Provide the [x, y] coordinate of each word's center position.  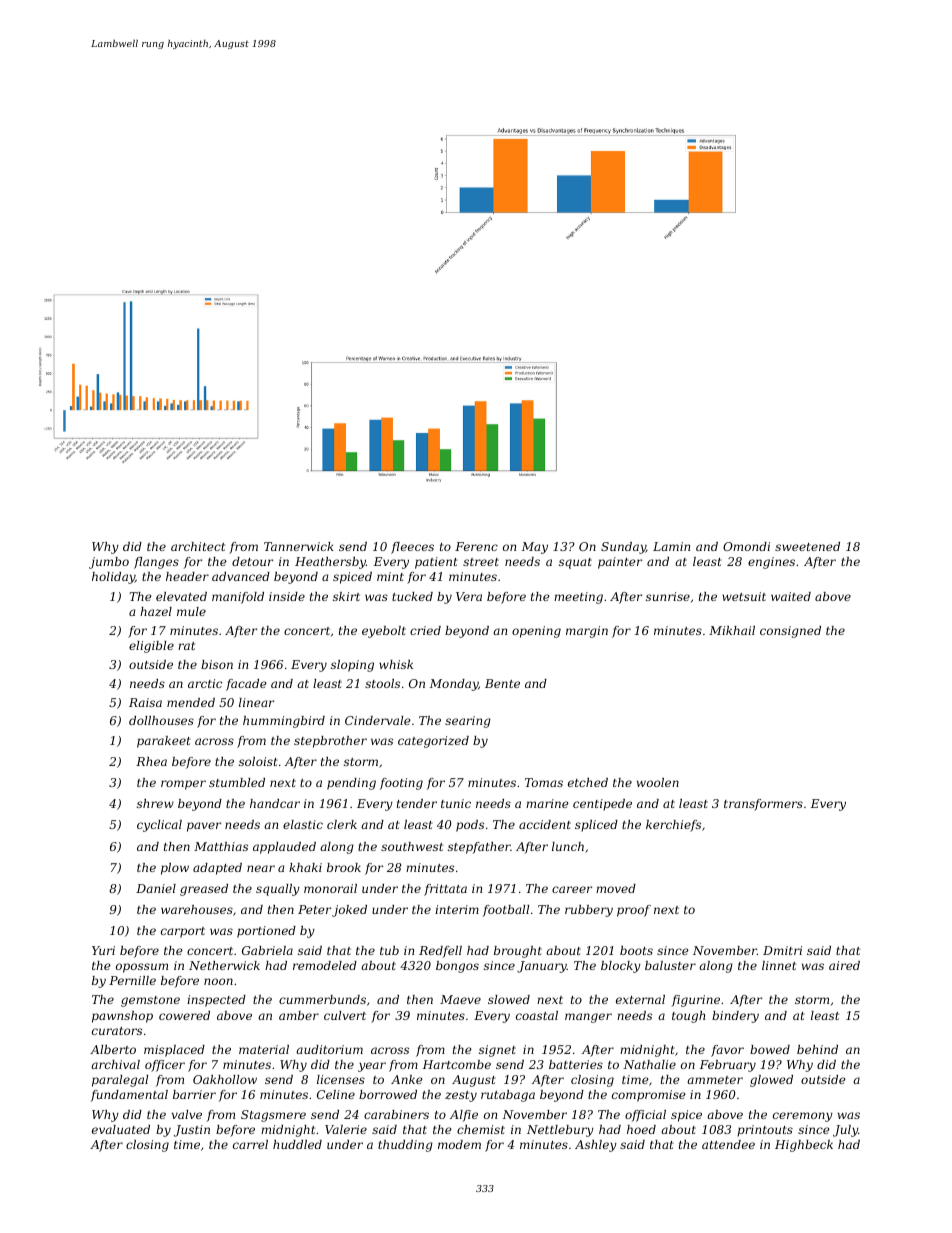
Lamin [671, 546]
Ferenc [476, 546]
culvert [345, 1015]
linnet [779, 965]
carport [183, 932]
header [187, 576]
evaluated [121, 1129]
